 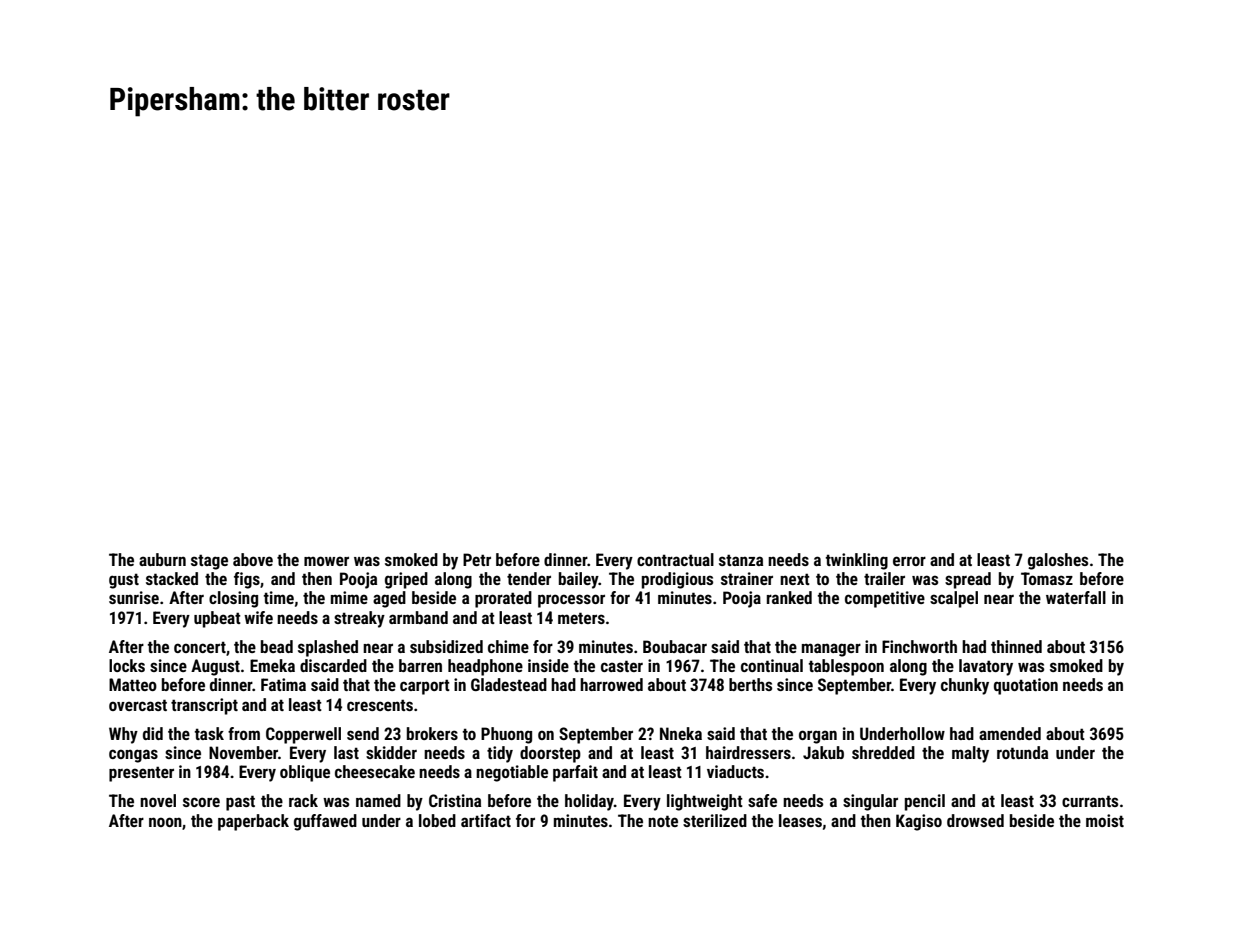 I want to click on twinkling, so click(x=857, y=561).
